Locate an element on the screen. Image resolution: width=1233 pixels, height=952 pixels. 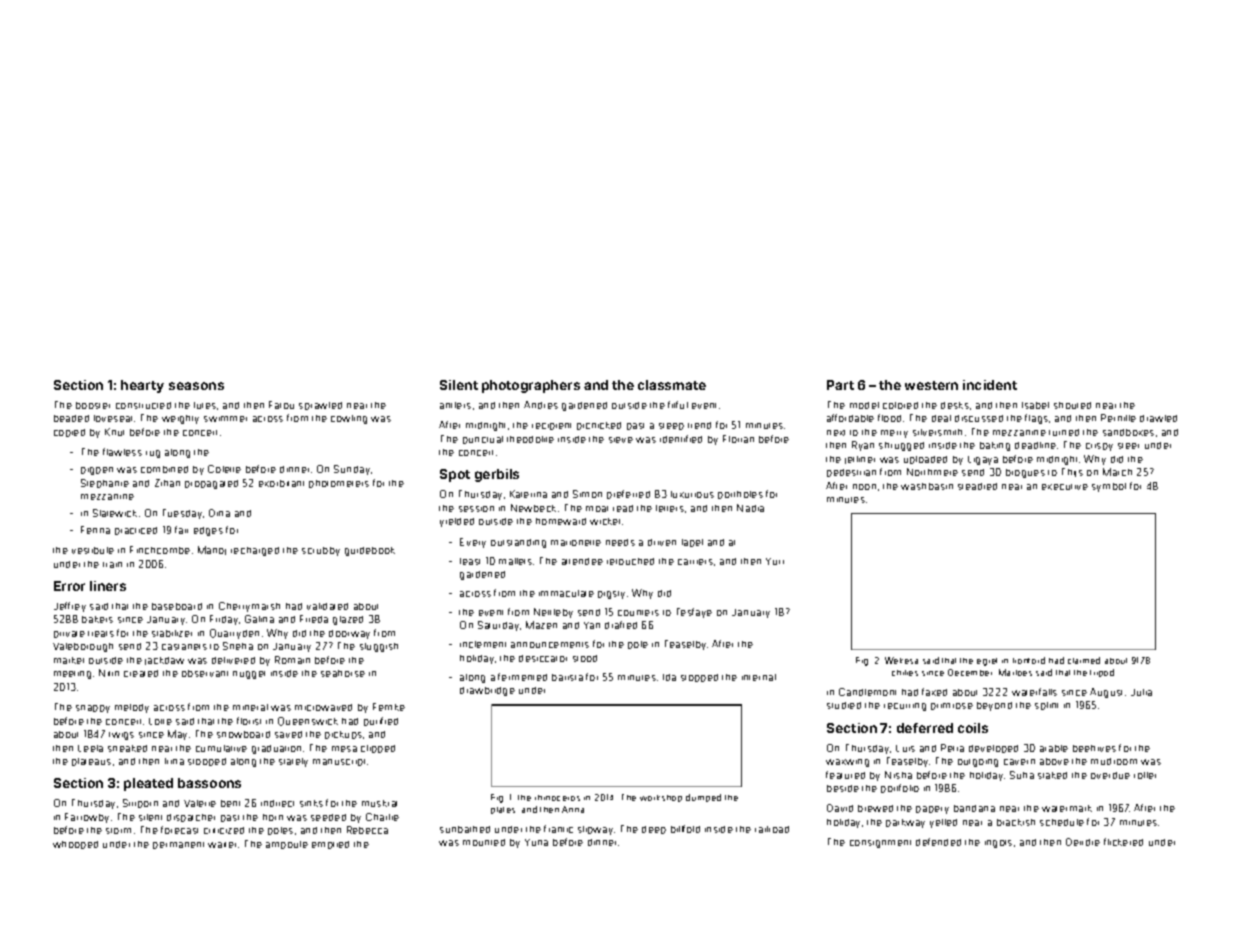
session is located at coordinates (476, 509).
